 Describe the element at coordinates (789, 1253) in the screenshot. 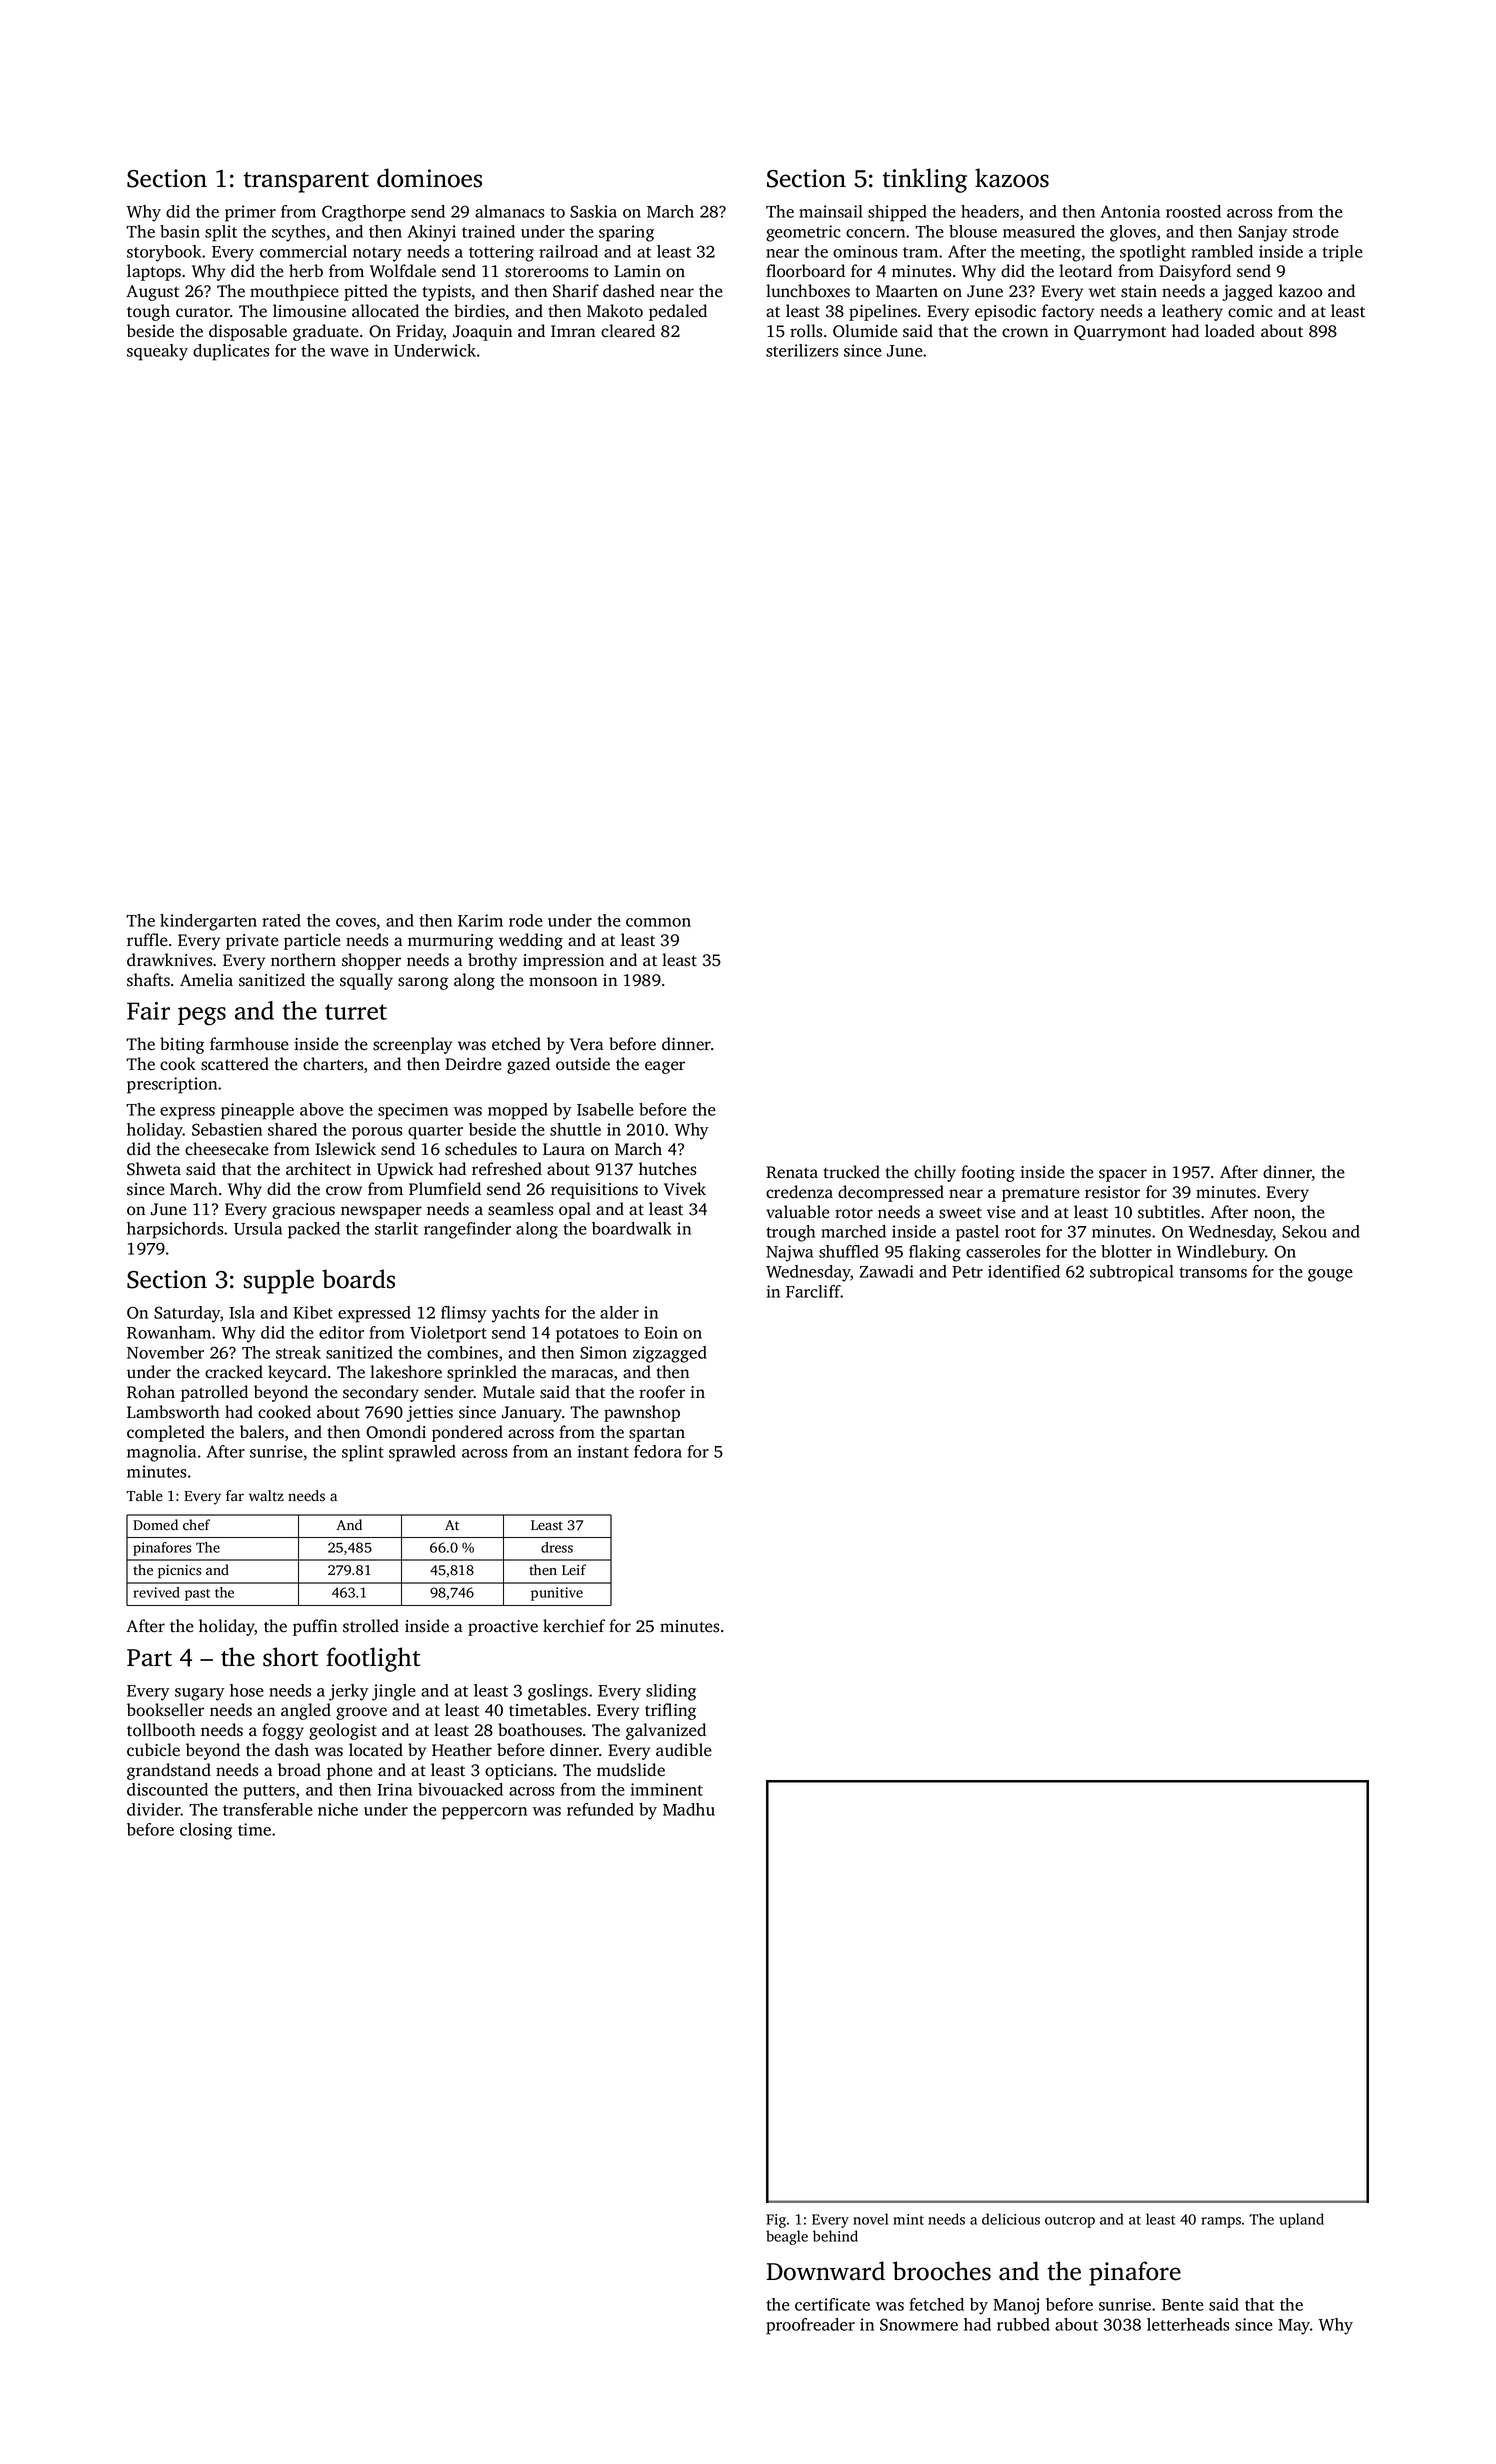

I see `Najwa` at that location.
